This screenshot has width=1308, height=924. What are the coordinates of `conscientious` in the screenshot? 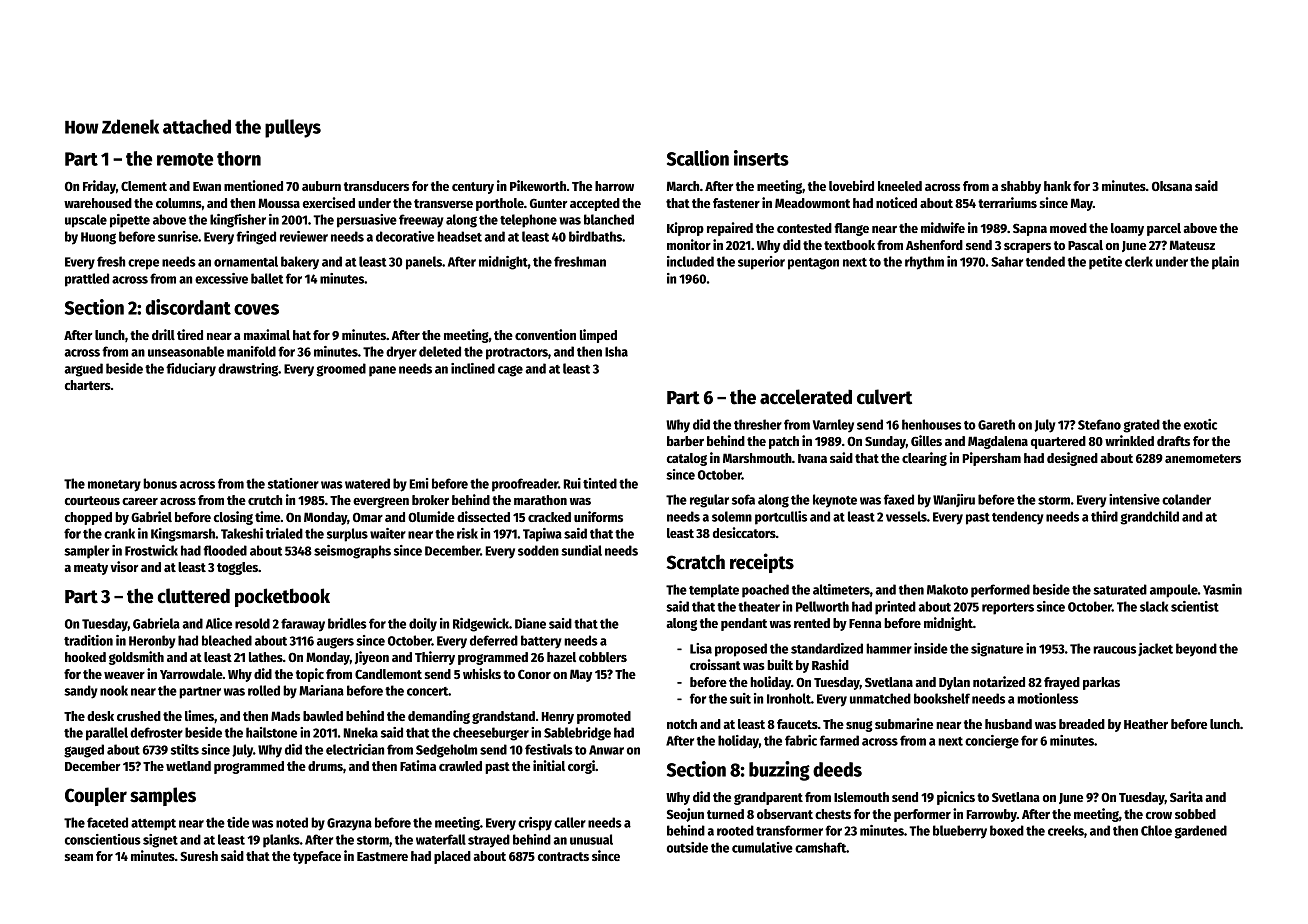 It's located at (103, 839).
